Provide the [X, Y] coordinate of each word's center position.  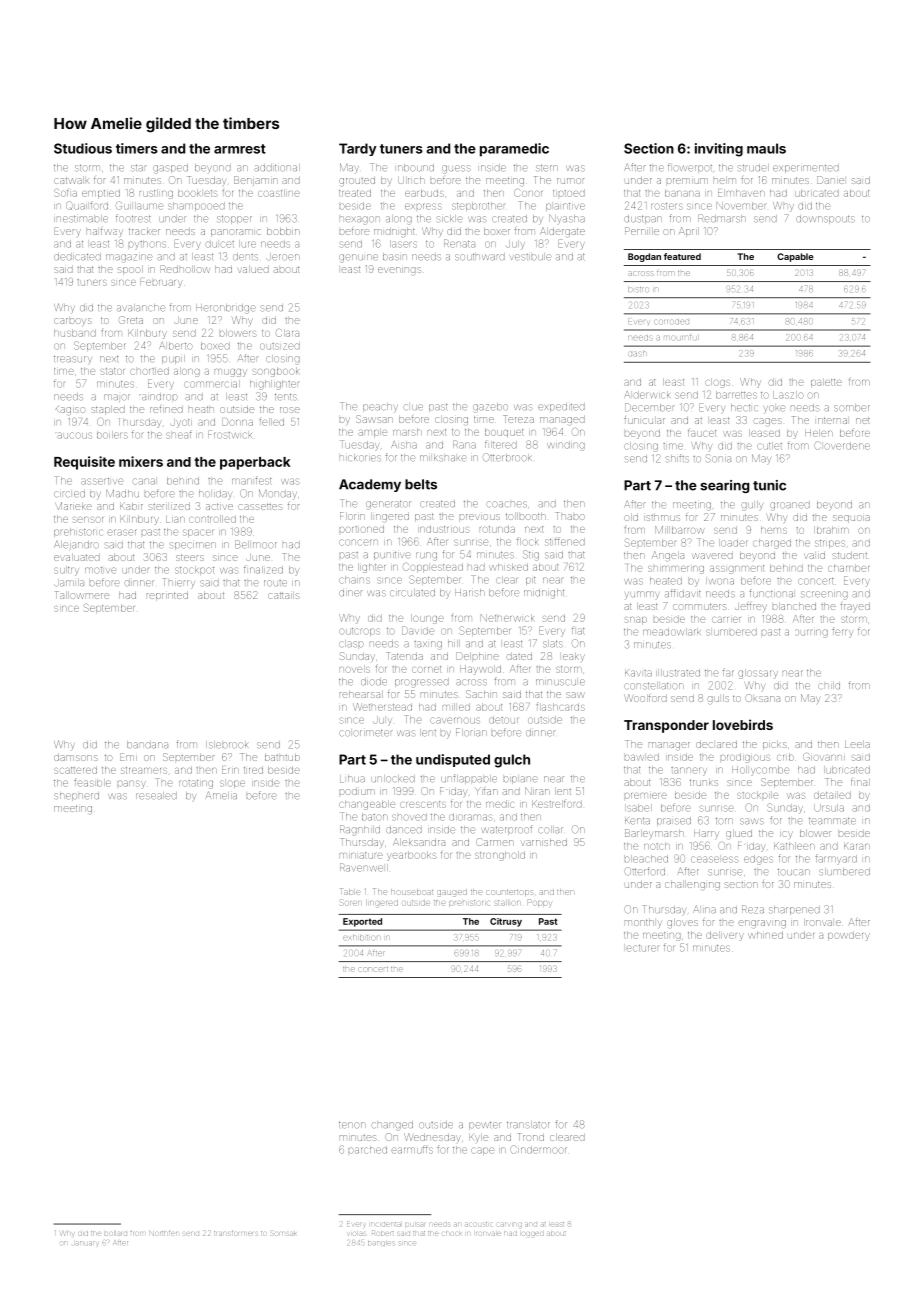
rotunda [497, 529]
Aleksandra [419, 842]
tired [253, 770]
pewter [485, 1125]
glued [739, 834]
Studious [83, 148]
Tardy [358, 149]
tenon [352, 1124]
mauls [766, 148]
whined [765, 935]
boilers [112, 435]
